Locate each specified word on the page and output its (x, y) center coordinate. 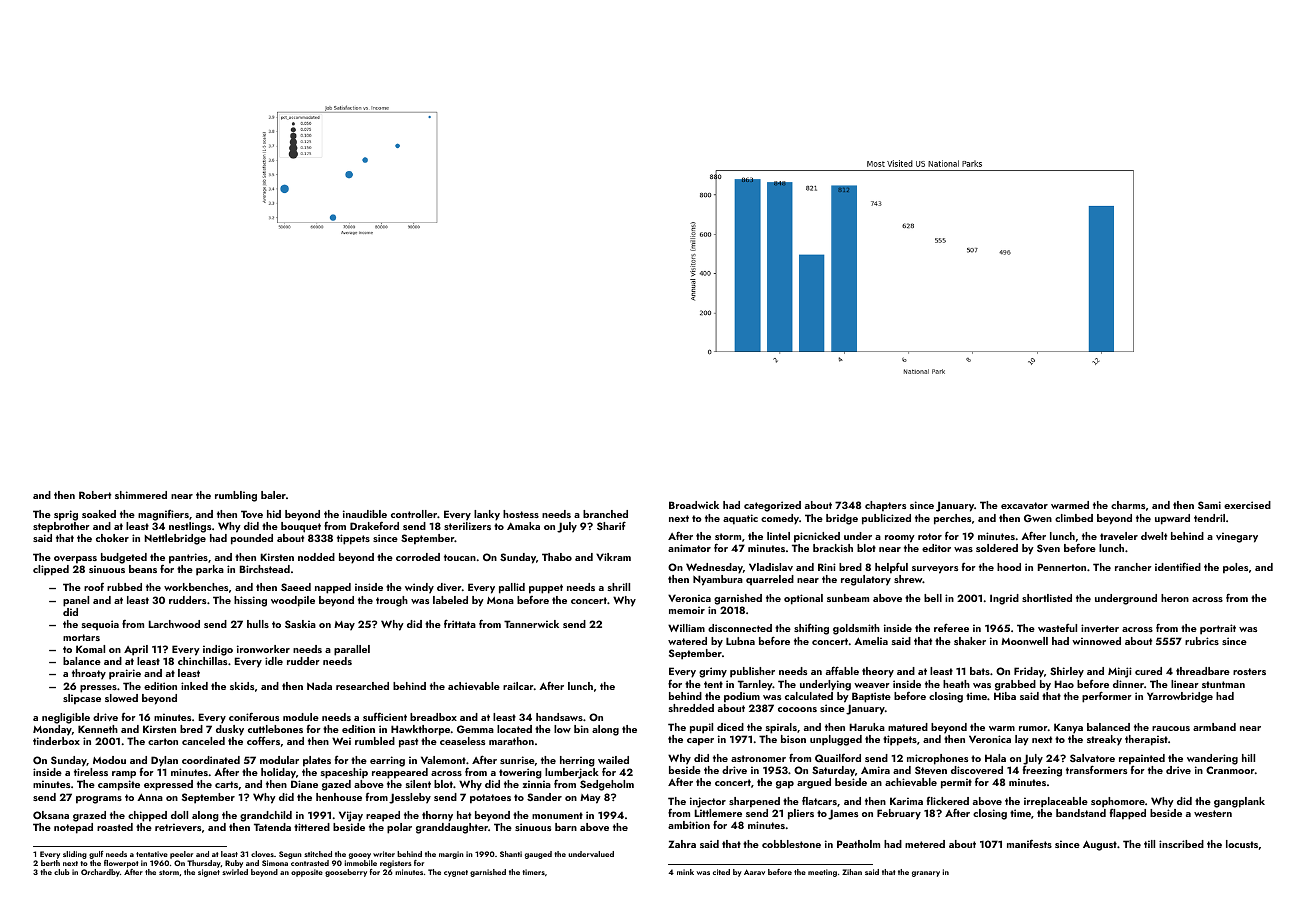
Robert (95, 495)
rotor (930, 536)
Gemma (475, 729)
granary (926, 874)
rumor (1033, 728)
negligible (66, 718)
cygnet (456, 873)
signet (209, 873)
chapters (885, 506)
